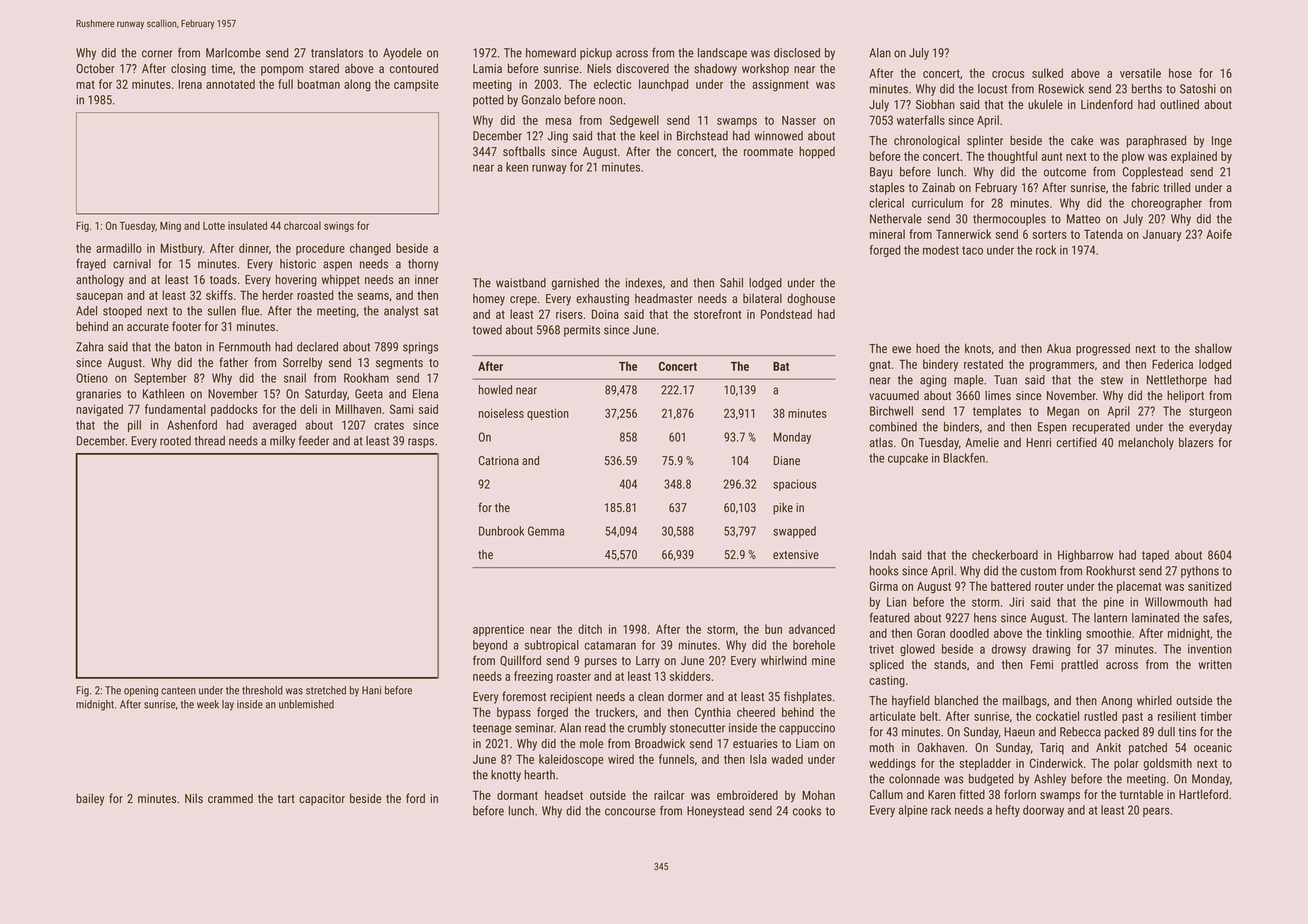  What do you see at coordinates (1005, 555) in the screenshot?
I see `checkerboard` at bounding box center [1005, 555].
